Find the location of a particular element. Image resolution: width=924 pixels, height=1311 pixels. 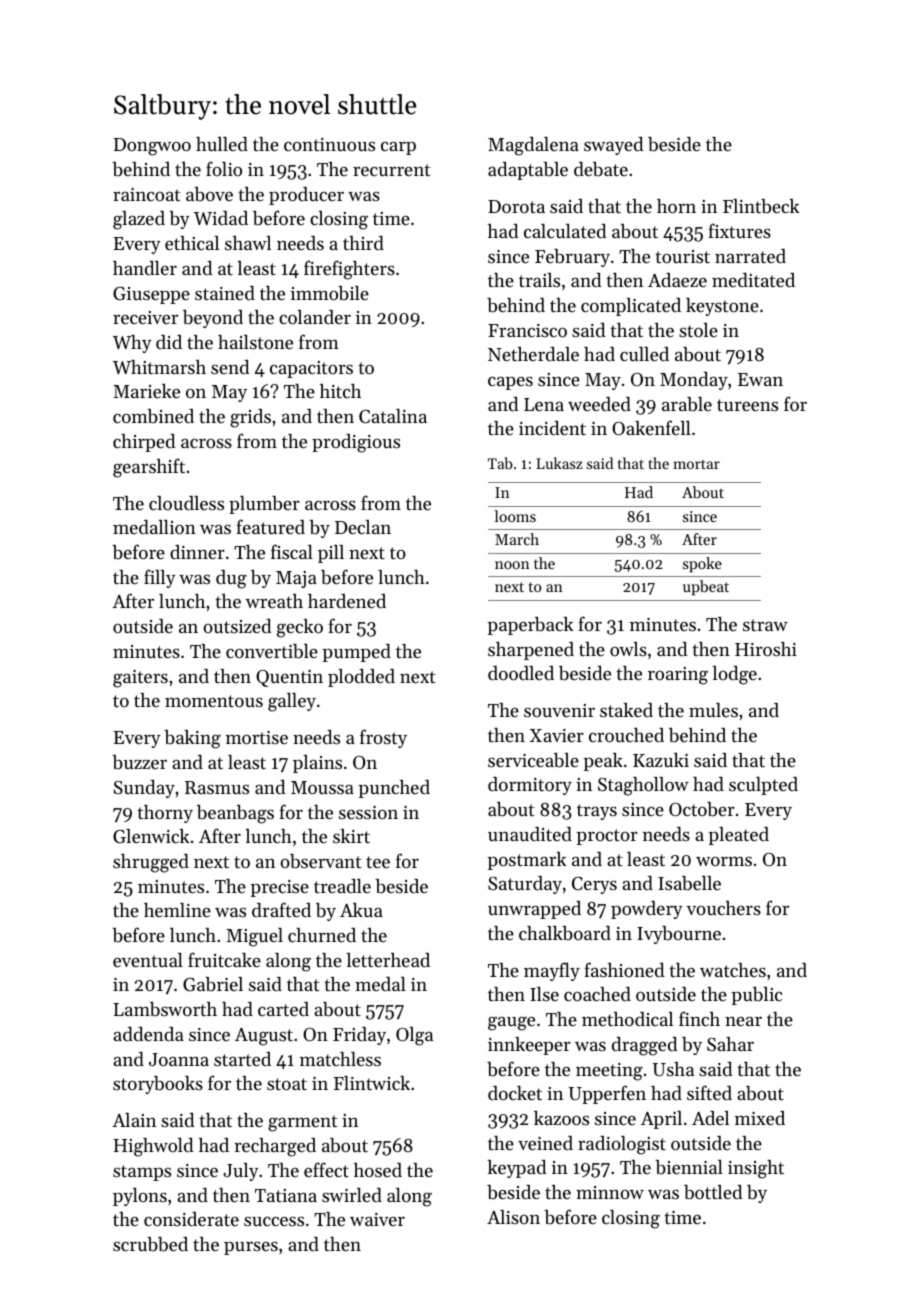

Friday is located at coordinates (359, 1036).
